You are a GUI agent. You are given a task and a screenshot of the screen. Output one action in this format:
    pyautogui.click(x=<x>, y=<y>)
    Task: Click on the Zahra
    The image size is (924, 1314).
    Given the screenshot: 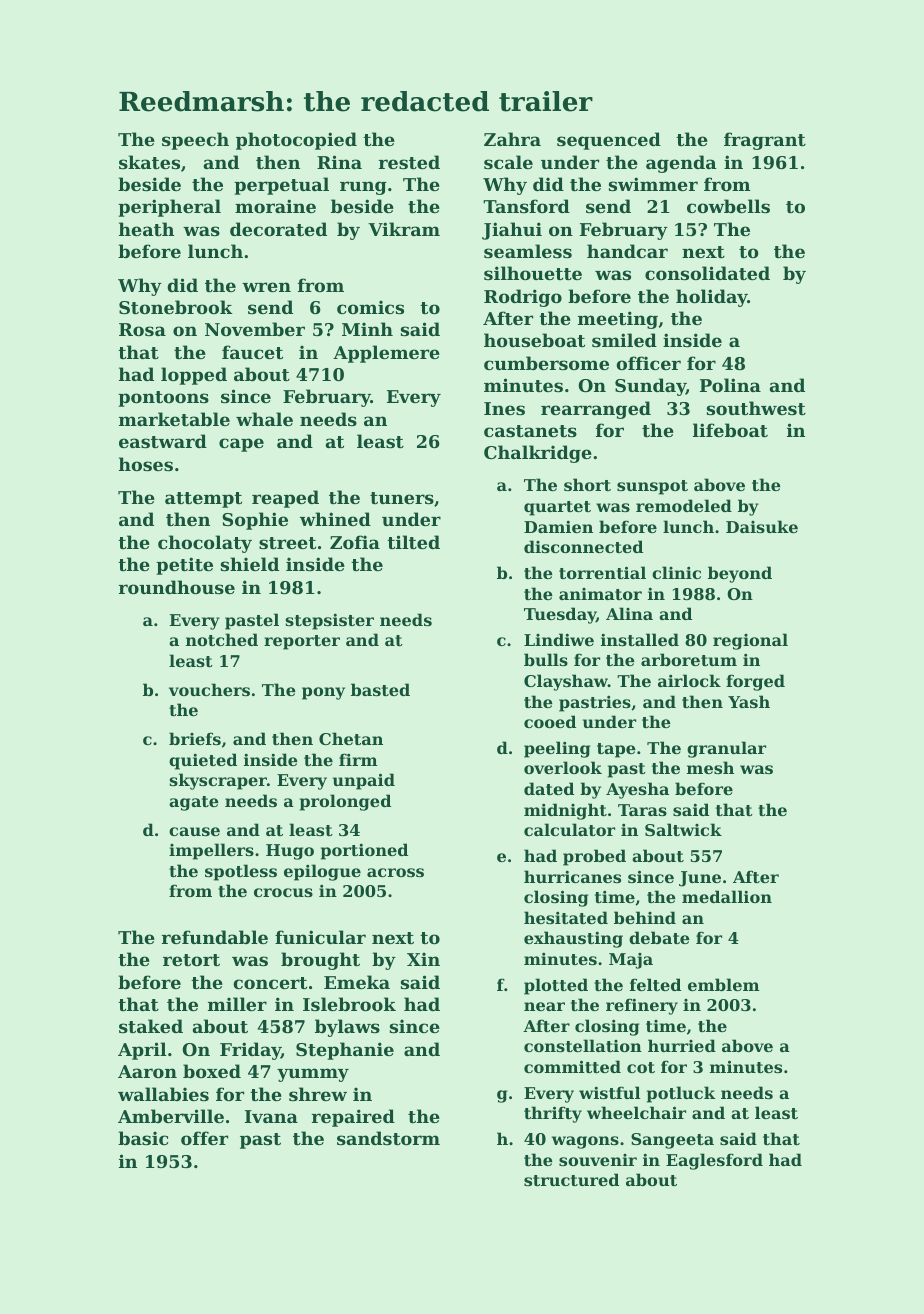 What is the action you would take?
    pyautogui.click(x=512, y=139)
